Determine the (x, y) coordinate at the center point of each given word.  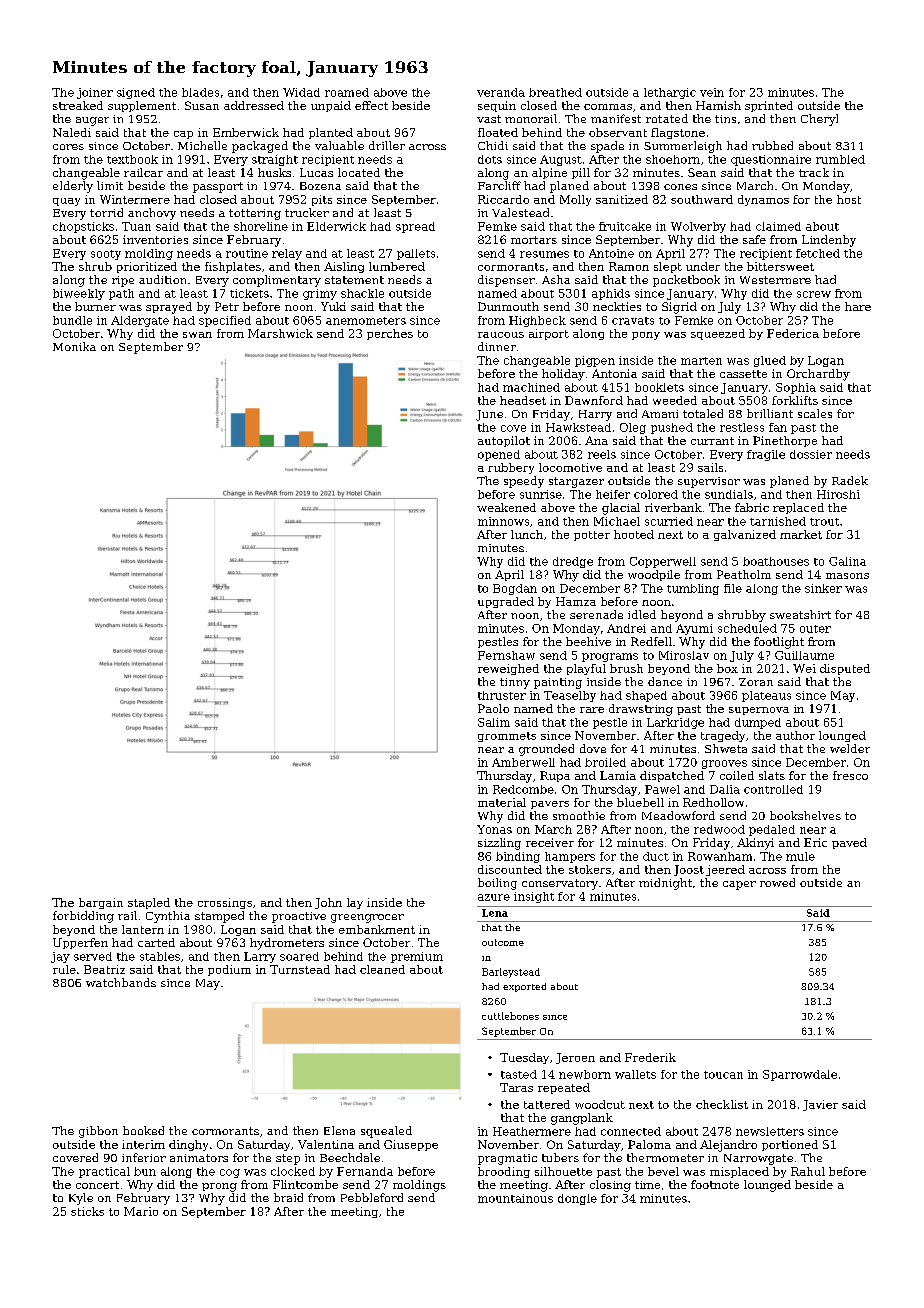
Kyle (81, 1199)
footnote (715, 1184)
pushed (672, 428)
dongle (577, 1199)
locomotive (570, 467)
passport (218, 187)
